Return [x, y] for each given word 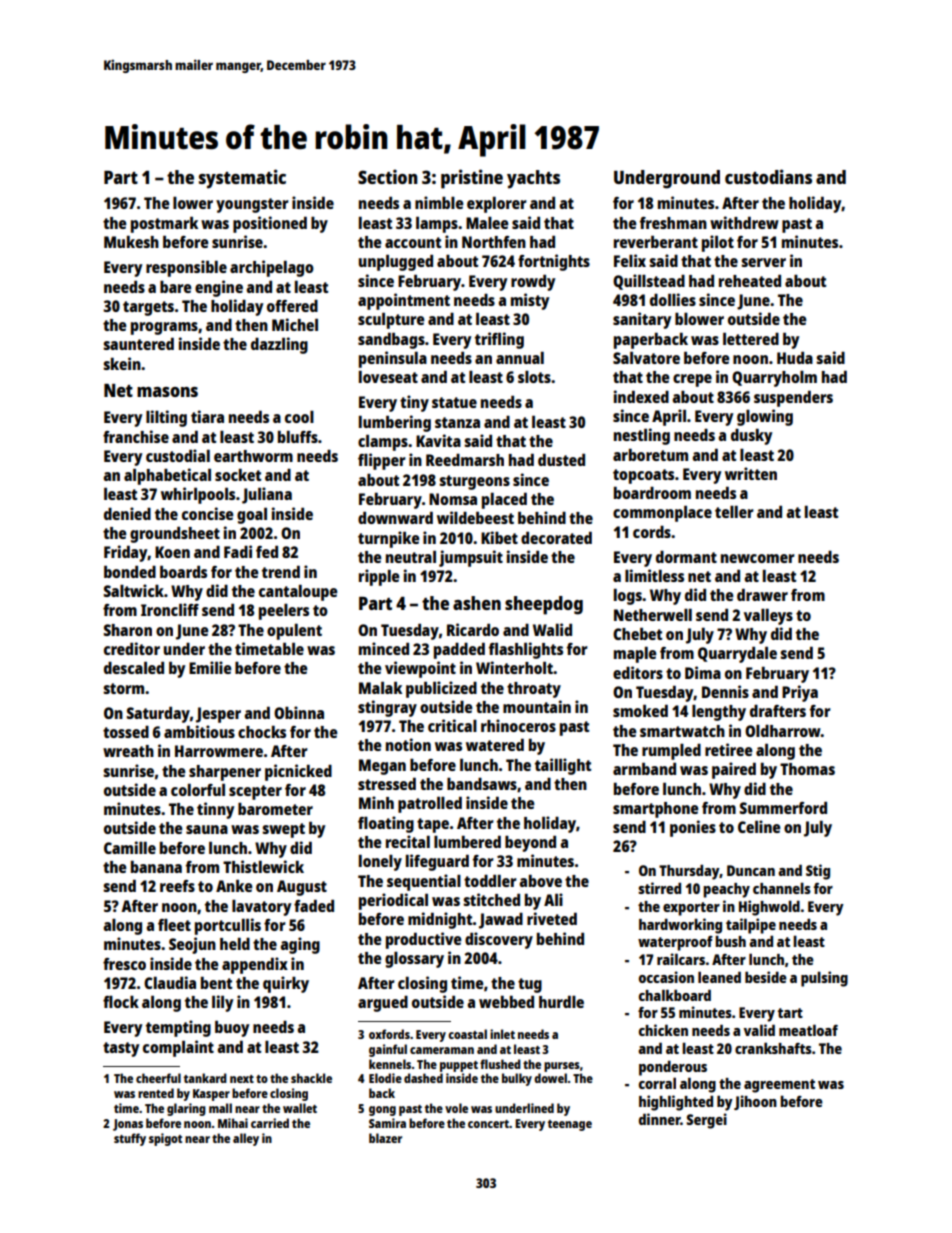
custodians [768, 176]
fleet [174, 925]
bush [730, 941]
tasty [121, 1049]
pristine [472, 179]
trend [281, 571]
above [540, 880]
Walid [552, 629]
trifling [499, 340]
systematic [242, 179]
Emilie [210, 667]
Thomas [807, 769]
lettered [751, 338]
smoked [640, 710]
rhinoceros [518, 725]
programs [164, 328]
